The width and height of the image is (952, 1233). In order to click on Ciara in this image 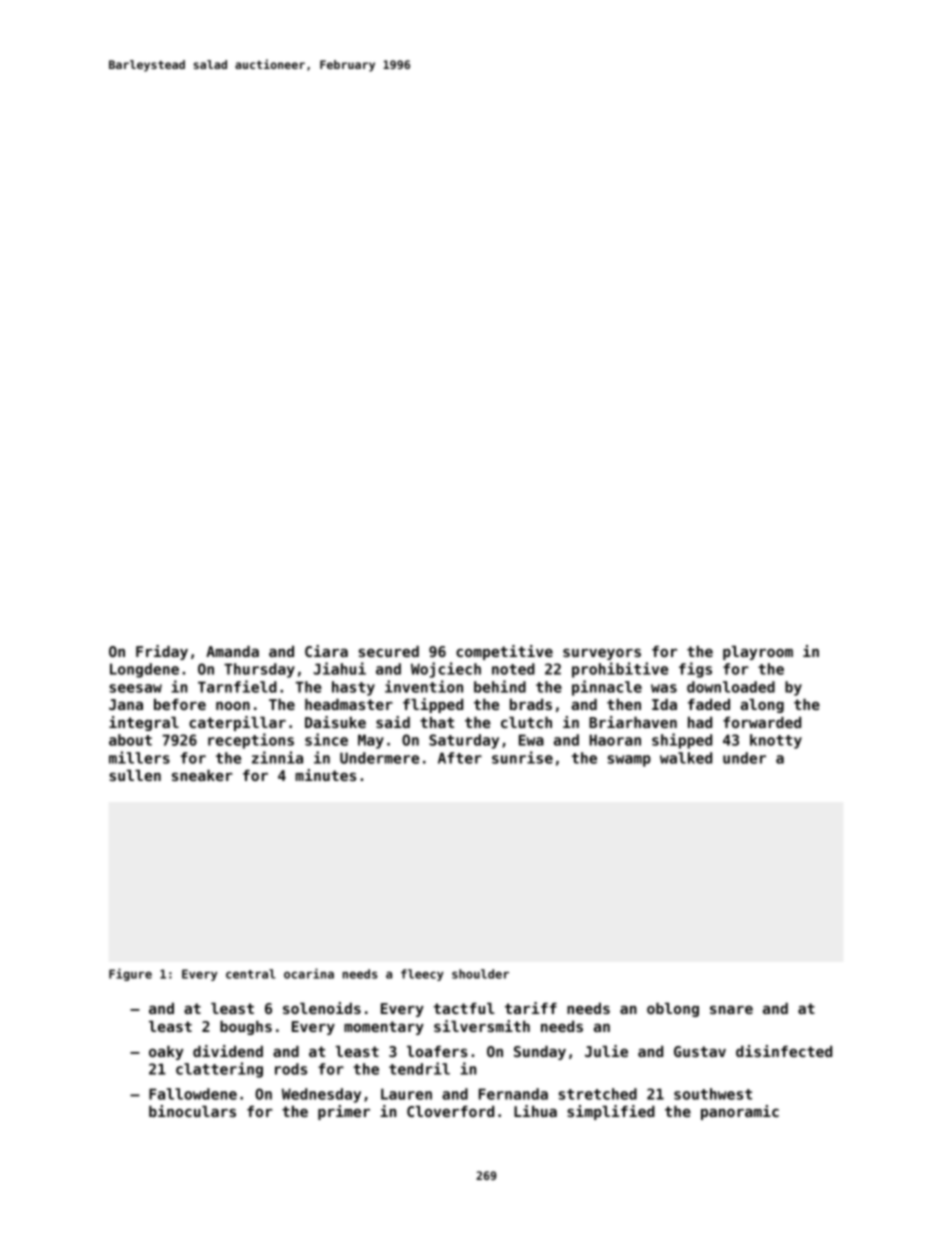, I will do `click(326, 651)`.
